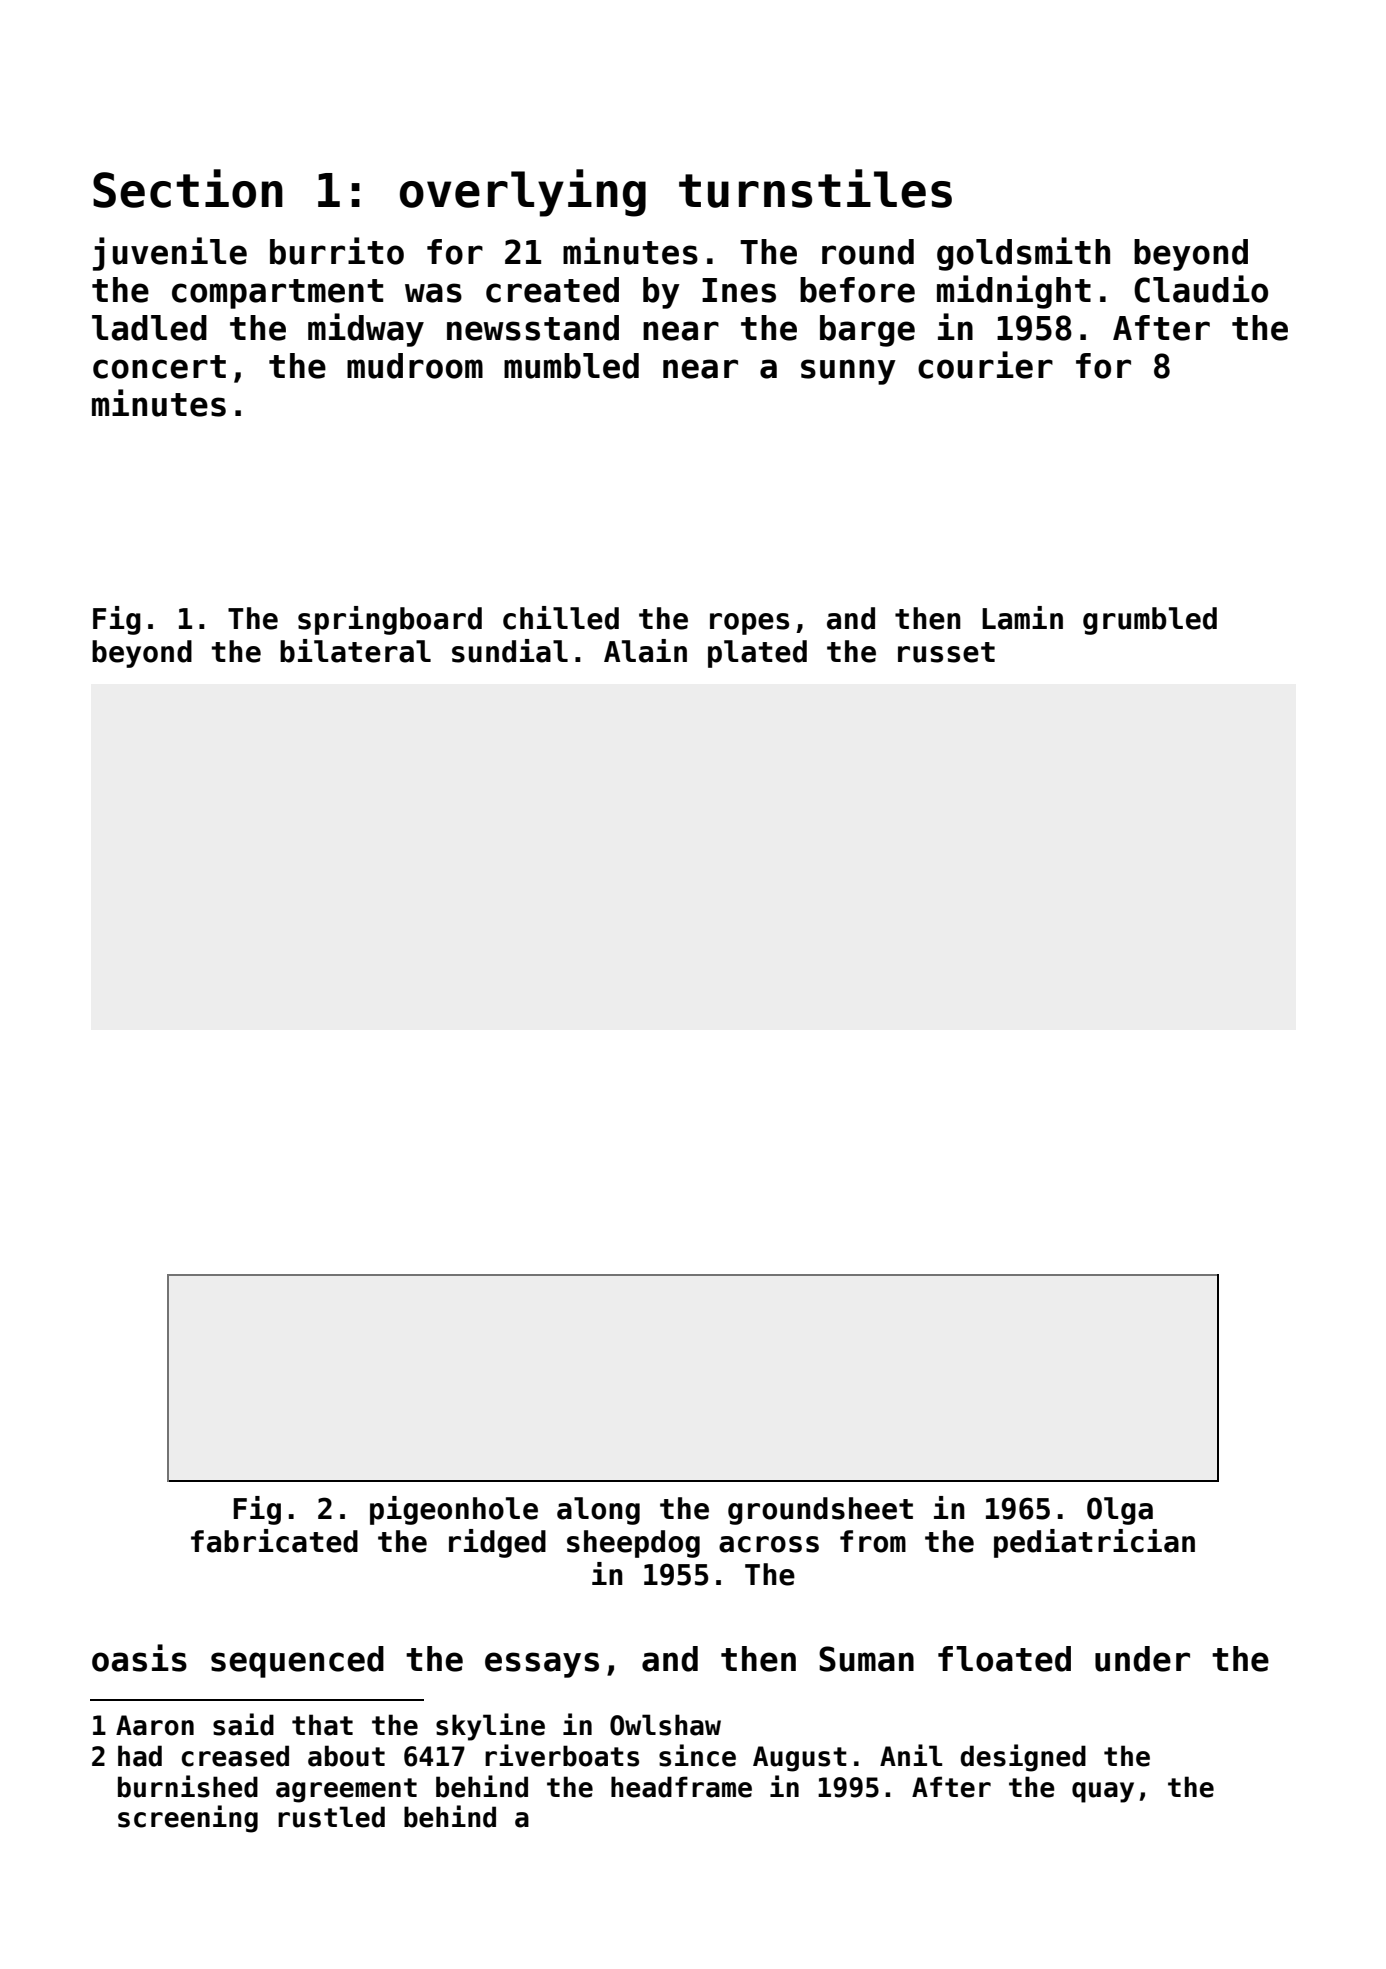 Image resolution: width=1386 pixels, height=1969 pixels. I want to click on Alain, so click(645, 651).
